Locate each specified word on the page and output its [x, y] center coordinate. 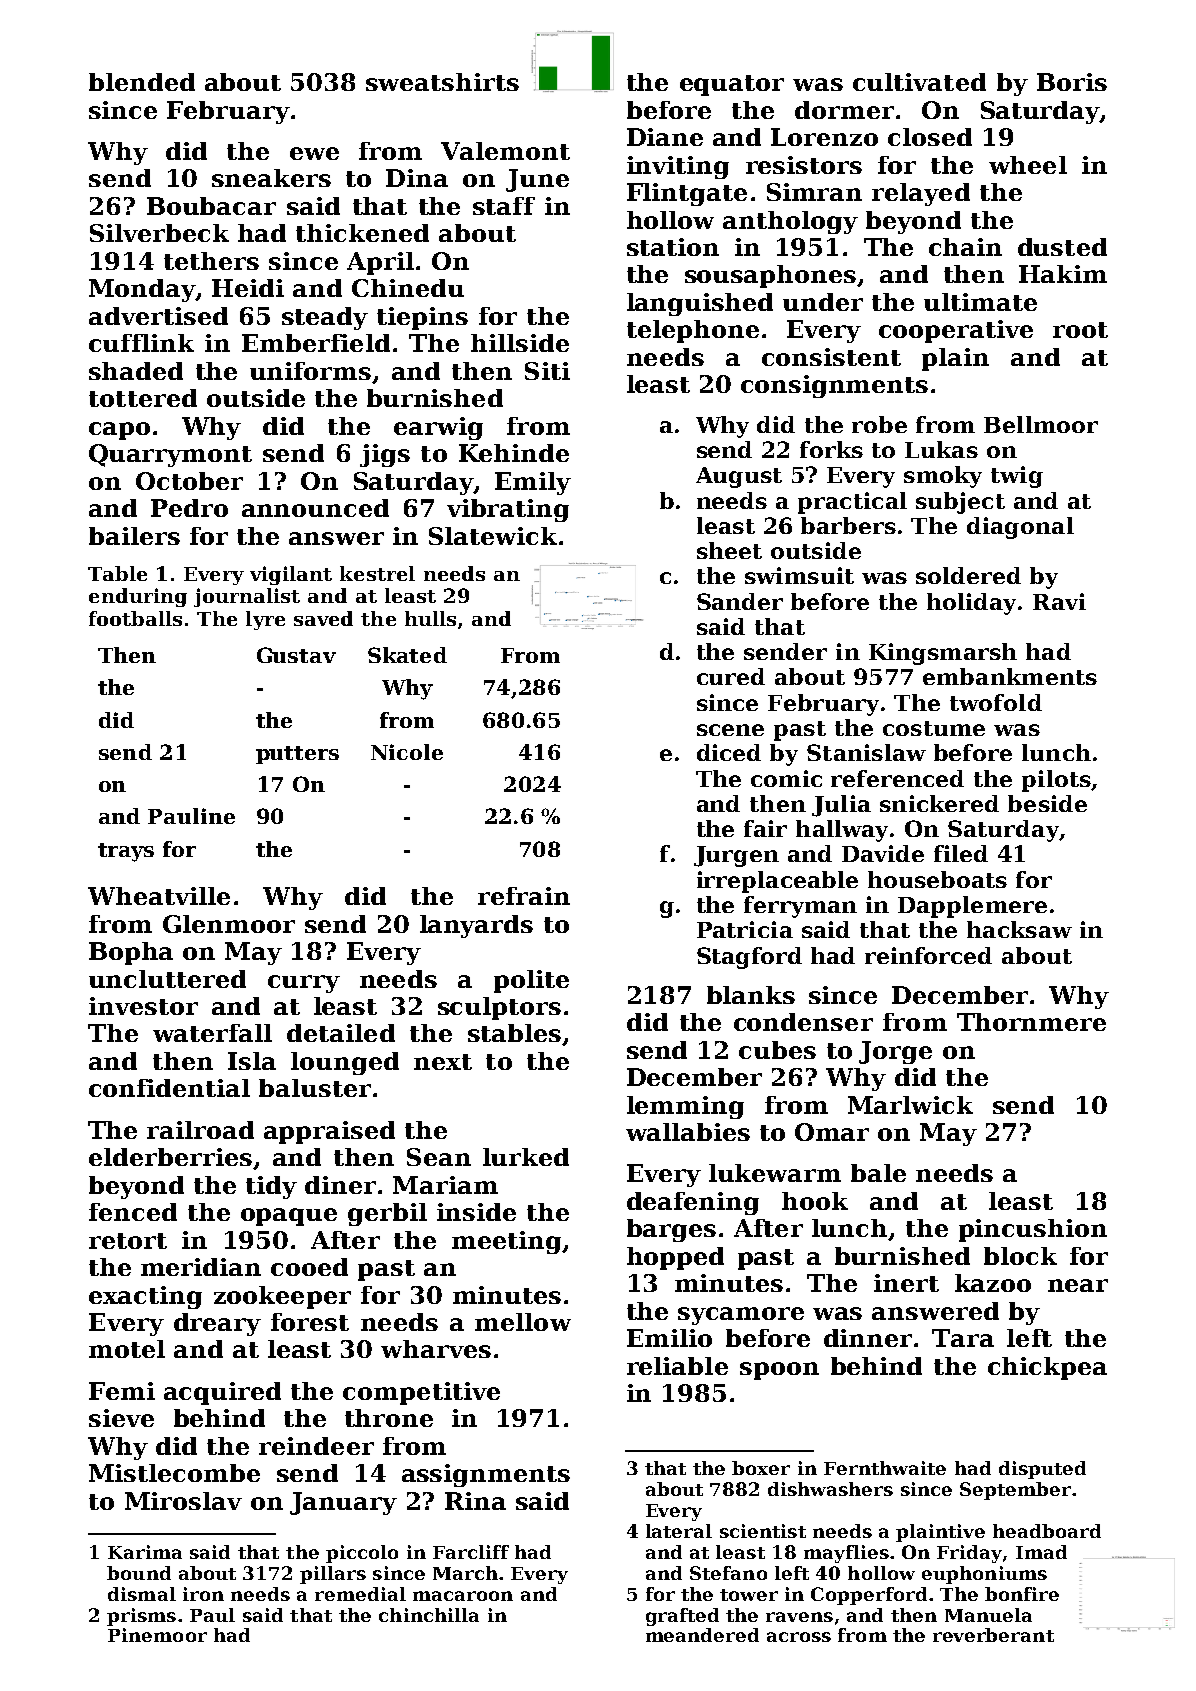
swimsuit [799, 575]
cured [731, 676]
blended [142, 82]
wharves [436, 1349]
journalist [247, 597]
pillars [333, 1575]
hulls [430, 618]
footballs [135, 618]
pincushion [1033, 1230]
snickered [939, 803]
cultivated [919, 82]
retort [128, 1241]
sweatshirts [442, 82]
